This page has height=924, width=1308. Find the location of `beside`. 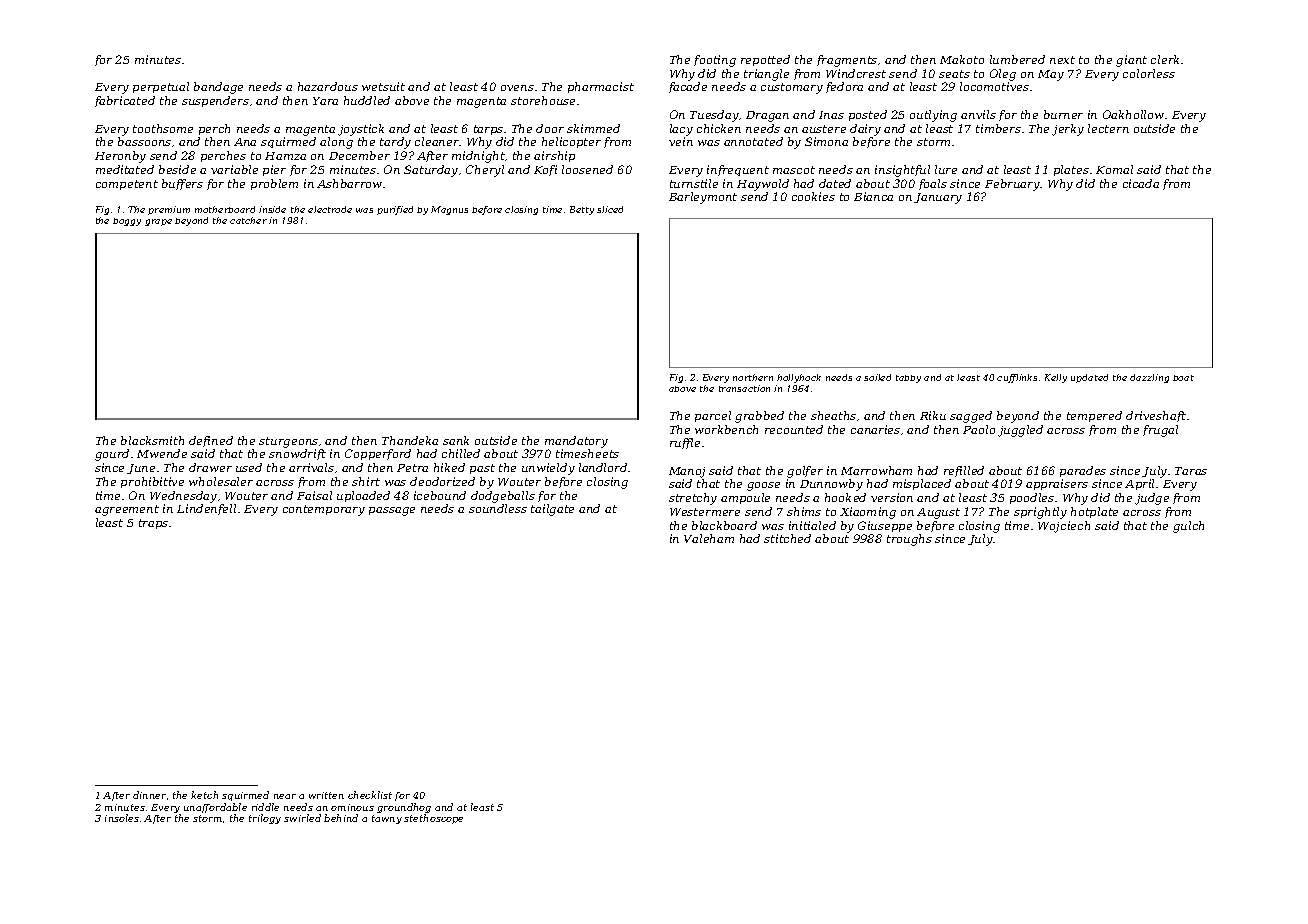

beside is located at coordinates (177, 169).
